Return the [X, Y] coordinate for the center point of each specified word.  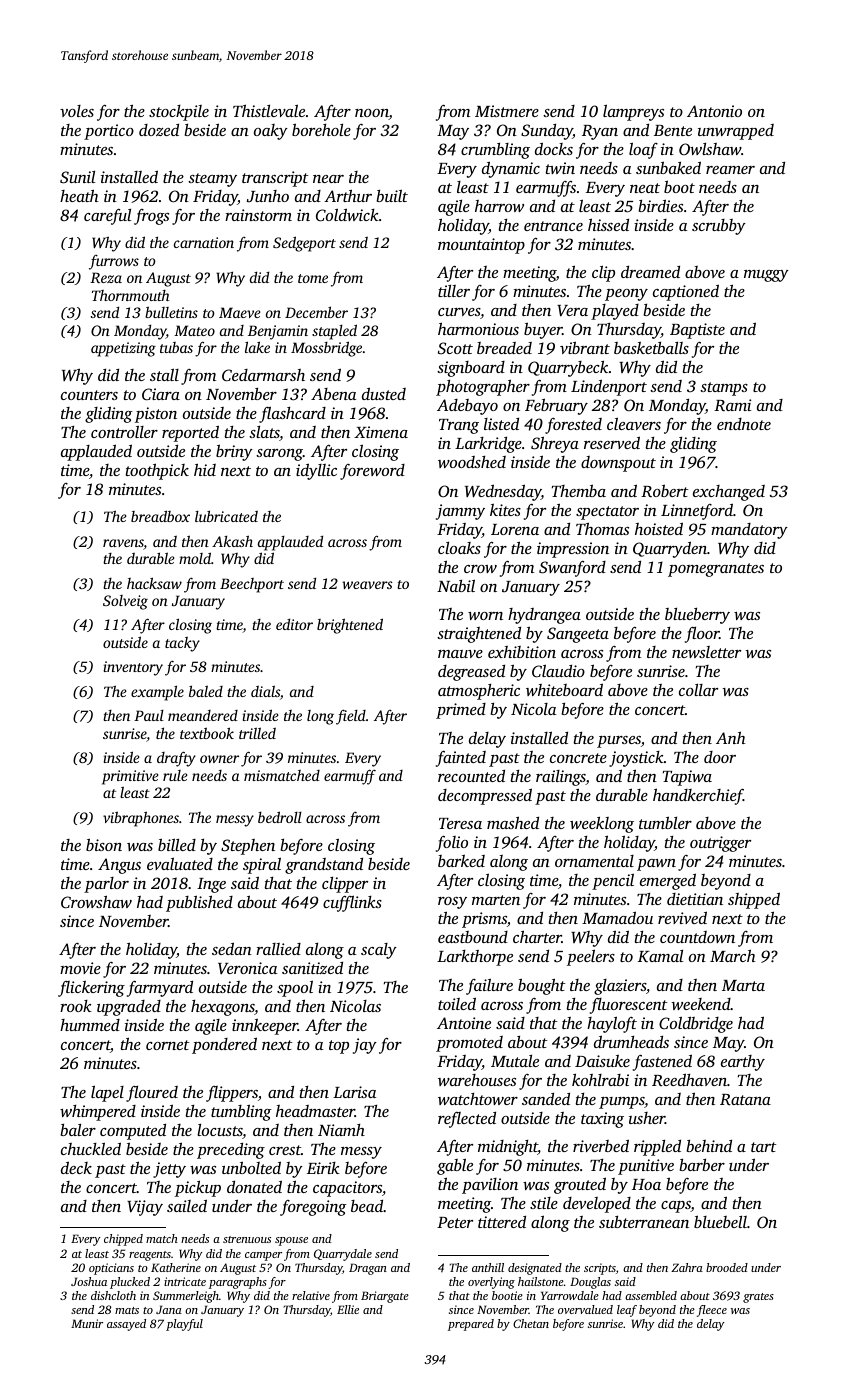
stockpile [179, 113]
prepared [471, 1325]
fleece [712, 1311]
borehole [321, 129]
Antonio [714, 111]
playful [184, 1325]
